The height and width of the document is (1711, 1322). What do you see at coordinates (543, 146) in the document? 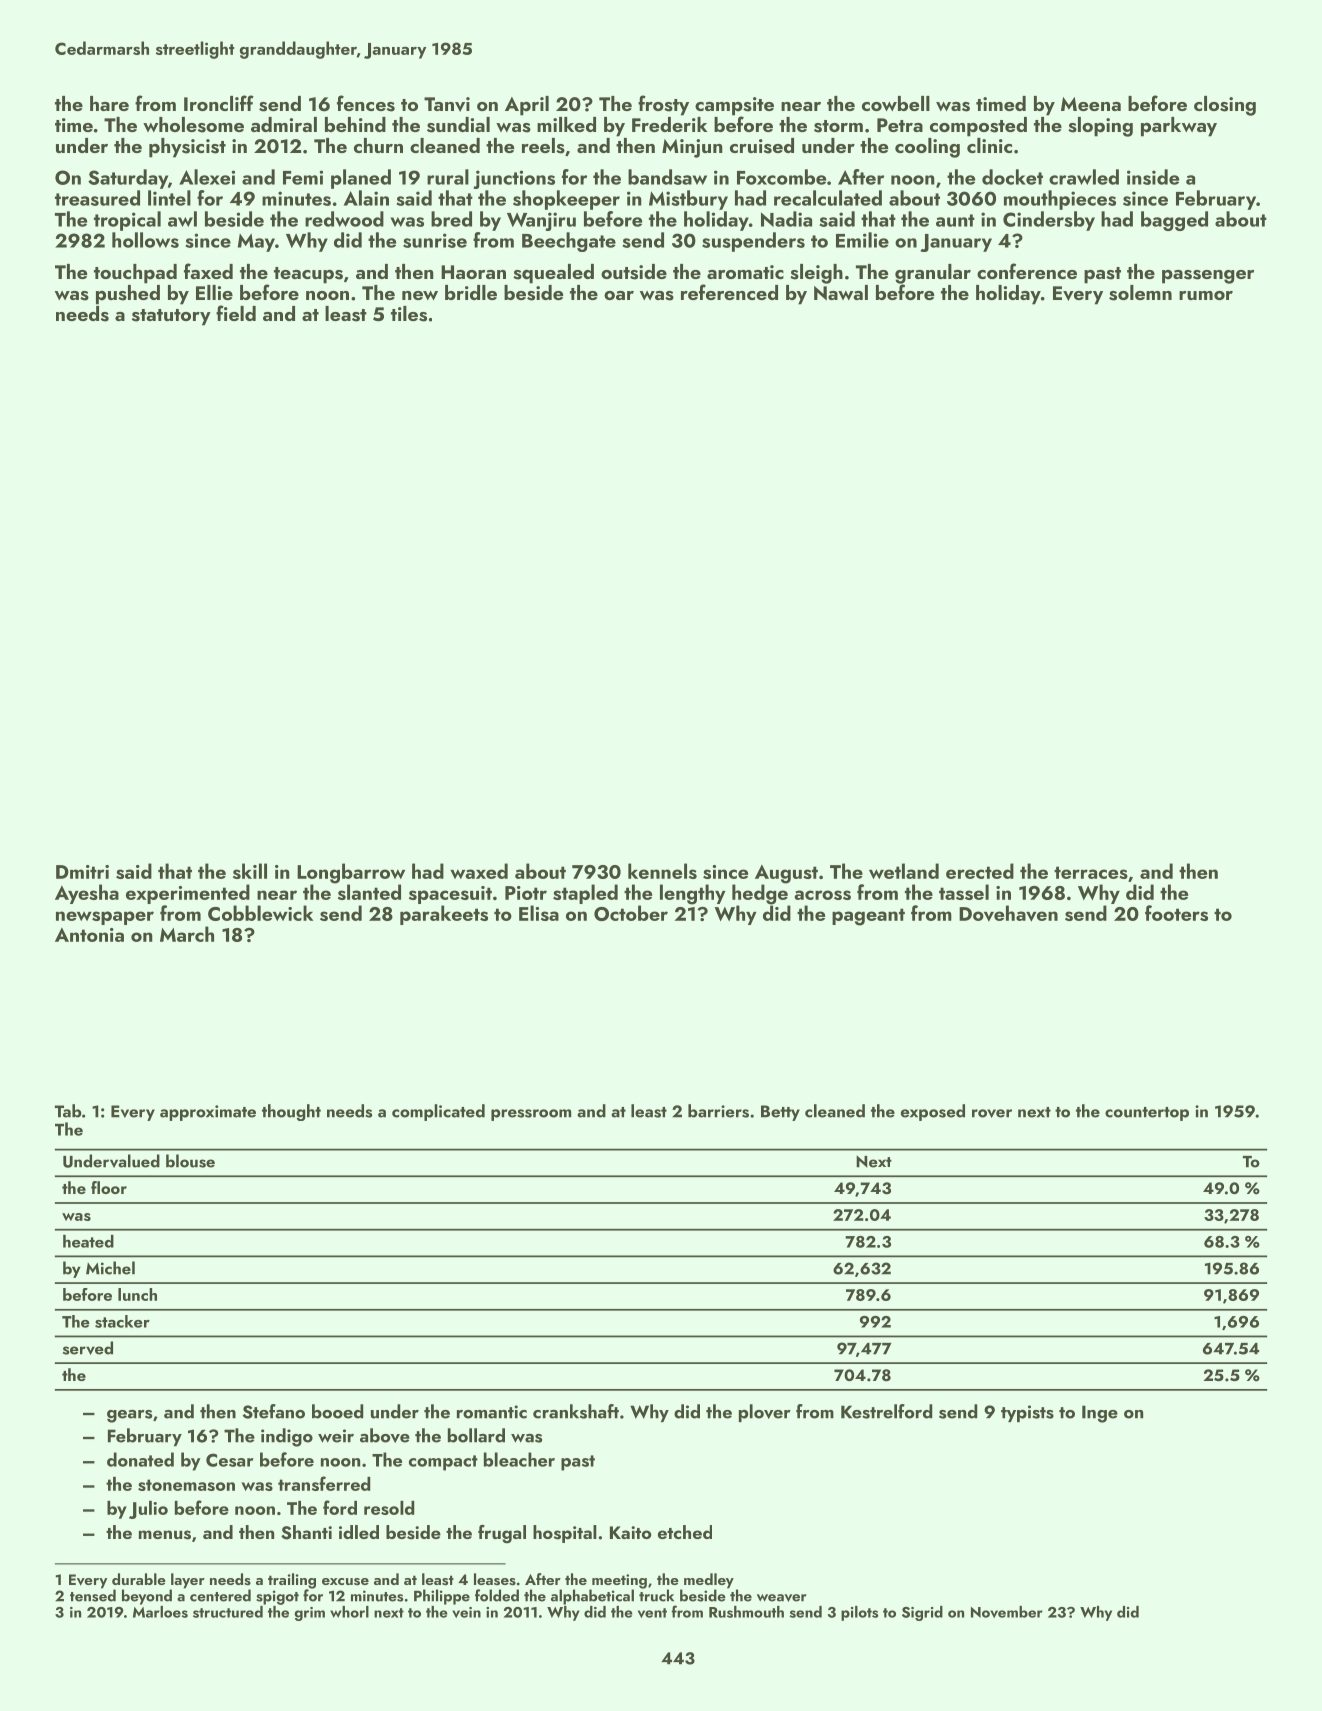
I see `reels` at bounding box center [543, 146].
